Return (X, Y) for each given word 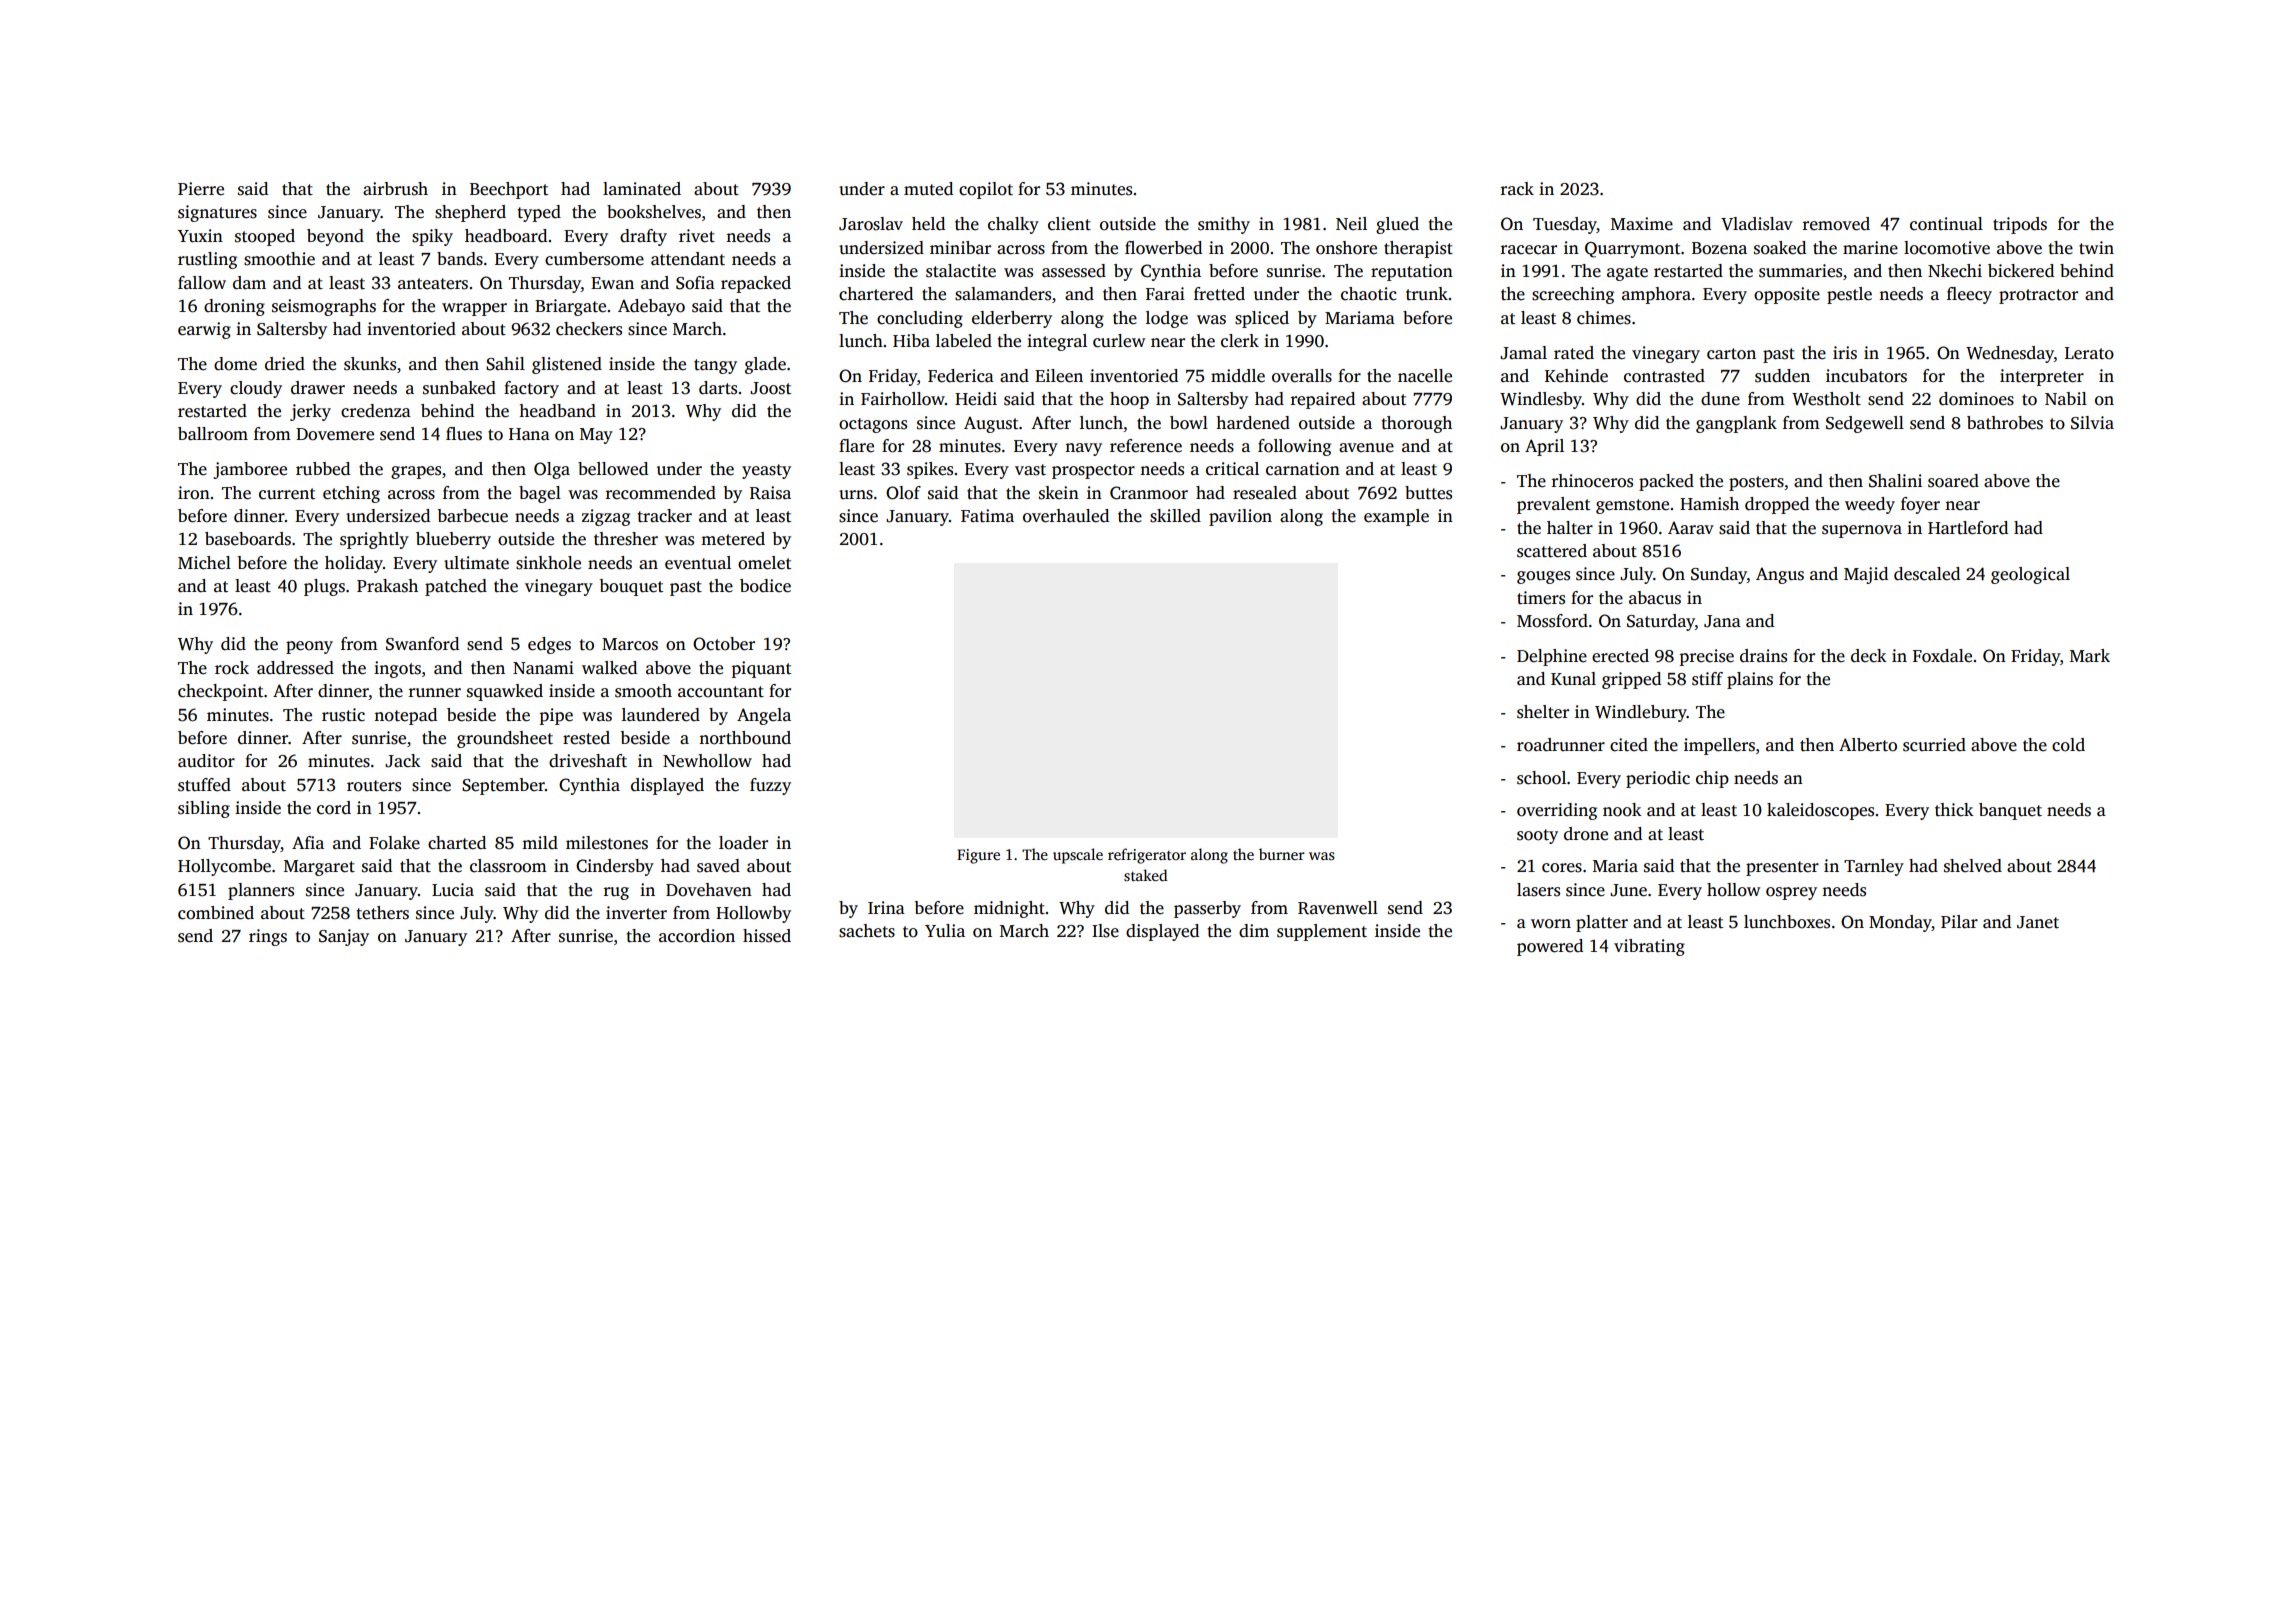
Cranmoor (1149, 493)
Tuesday (1565, 225)
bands (460, 259)
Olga (552, 470)
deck (1869, 656)
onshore (1346, 248)
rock (232, 668)
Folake (394, 843)
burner (1282, 854)
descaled (1927, 574)
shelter (1543, 712)
